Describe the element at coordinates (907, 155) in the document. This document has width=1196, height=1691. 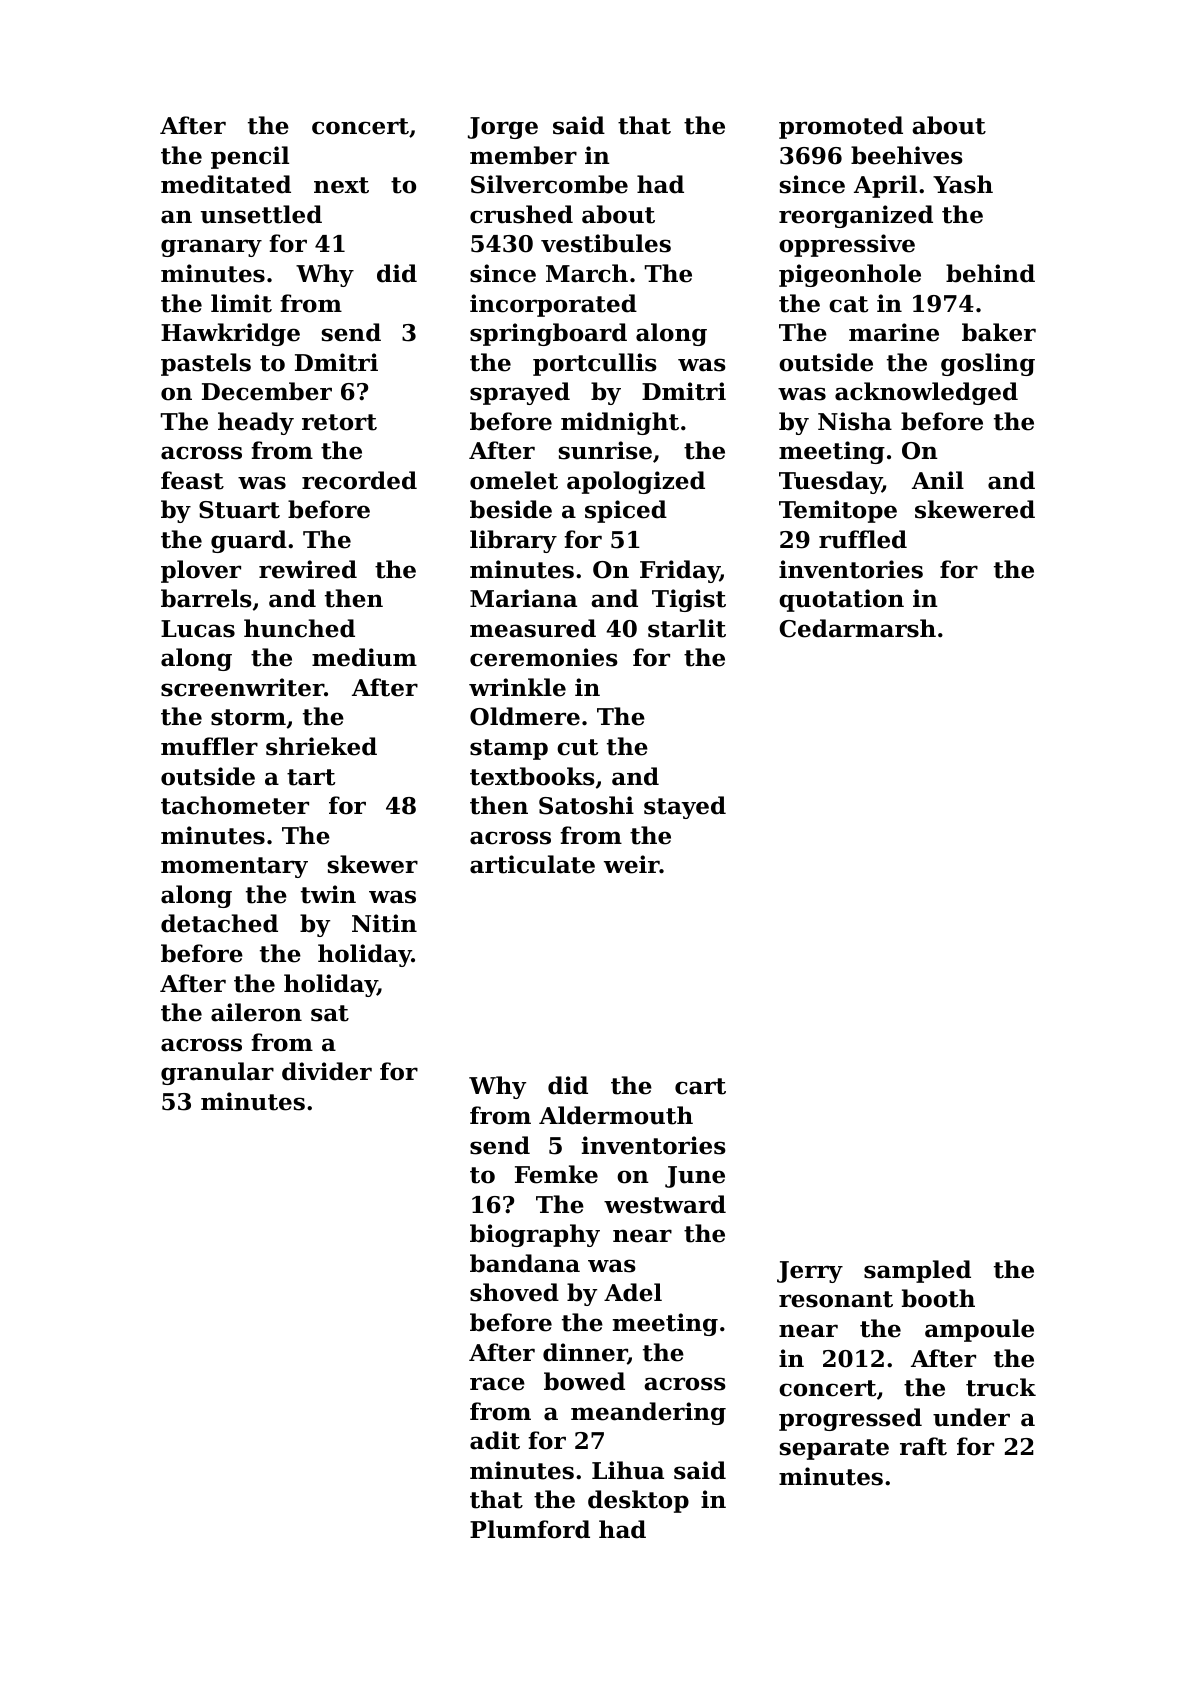
I see `beehives` at that location.
